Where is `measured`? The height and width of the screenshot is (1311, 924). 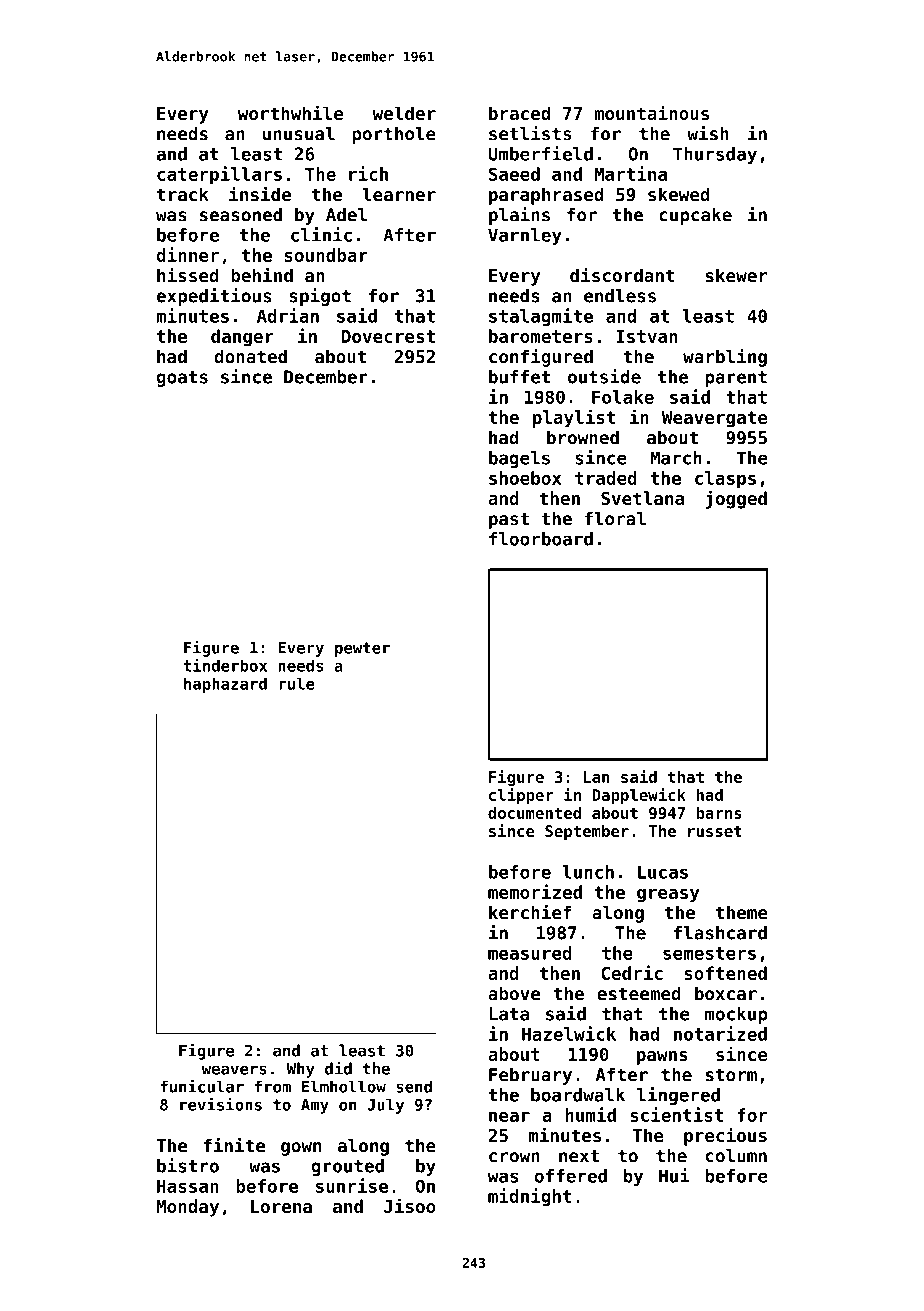
measured is located at coordinates (530, 953).
